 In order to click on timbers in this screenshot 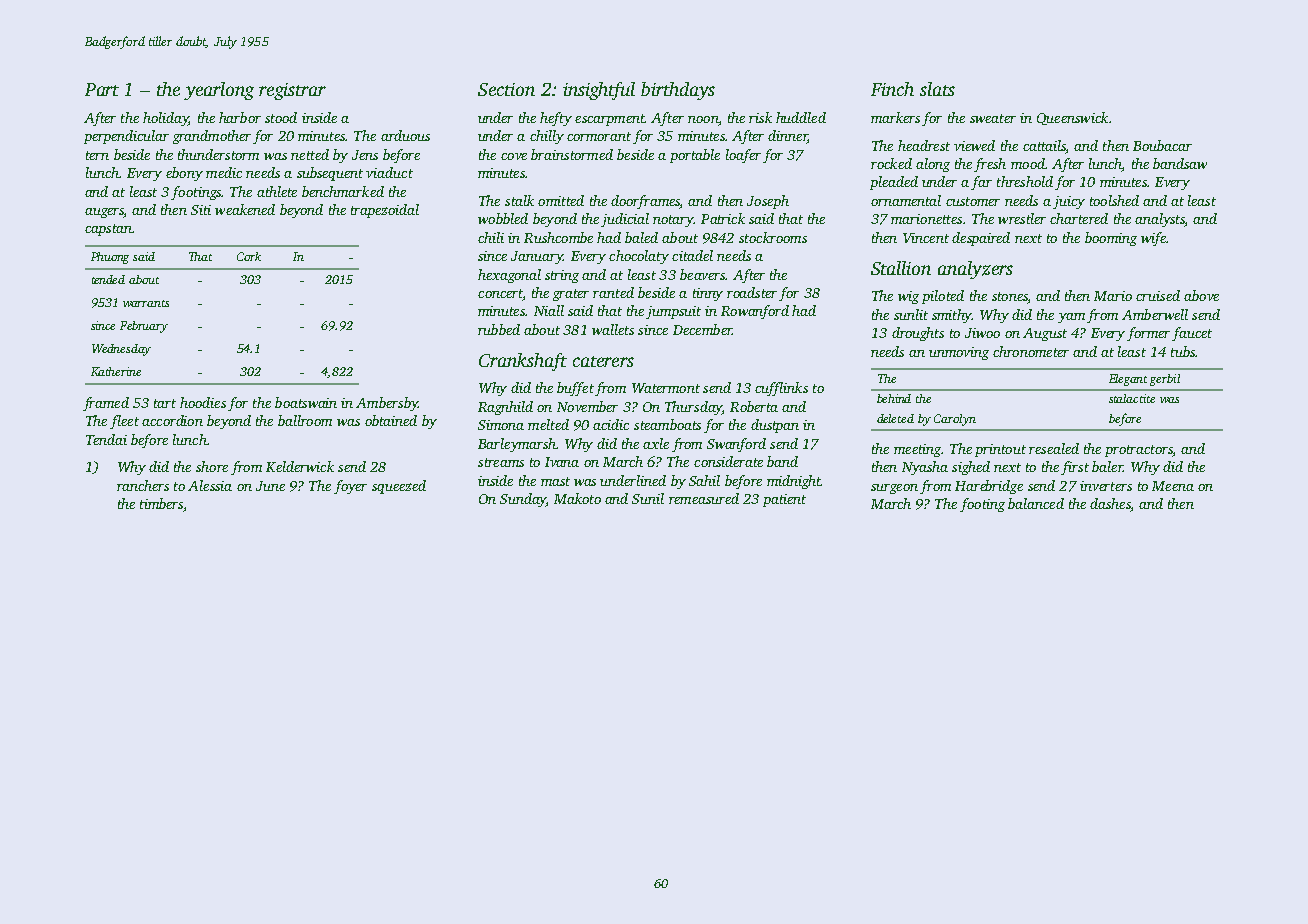, I will do `click(161, 503)`.
